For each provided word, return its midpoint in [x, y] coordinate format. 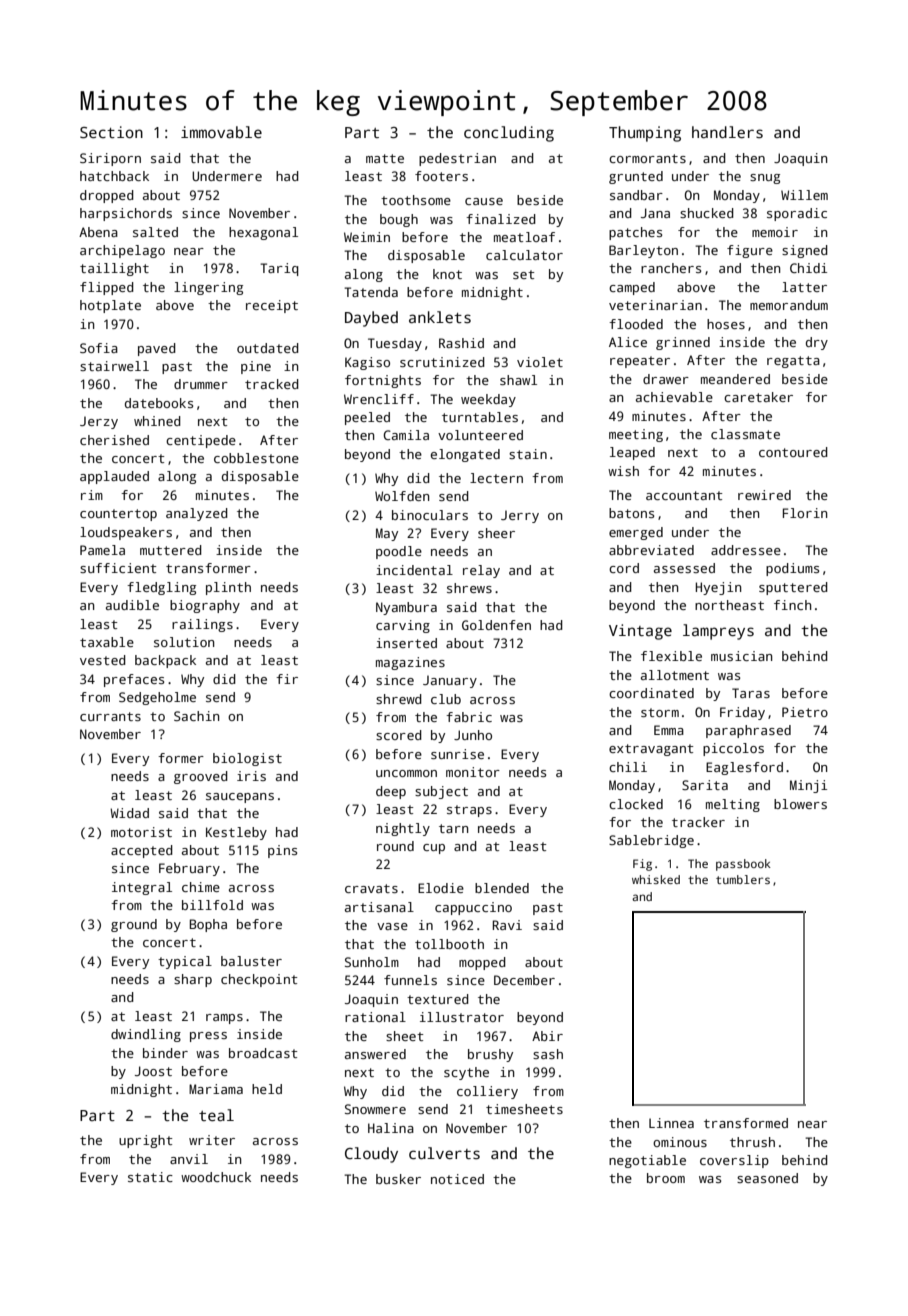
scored [399, 735]
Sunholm [372, 962]
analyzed [197, 514]
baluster [251, 961]
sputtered [793, 588]
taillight [114, 269]
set [524, 274]
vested [103, 660]
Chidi [808, 268]
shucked [707, 213]
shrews [469, 588]
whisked [656, 879]
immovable [221, 132]
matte [385, 158]
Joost [153, 1071]
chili [628, 767]
